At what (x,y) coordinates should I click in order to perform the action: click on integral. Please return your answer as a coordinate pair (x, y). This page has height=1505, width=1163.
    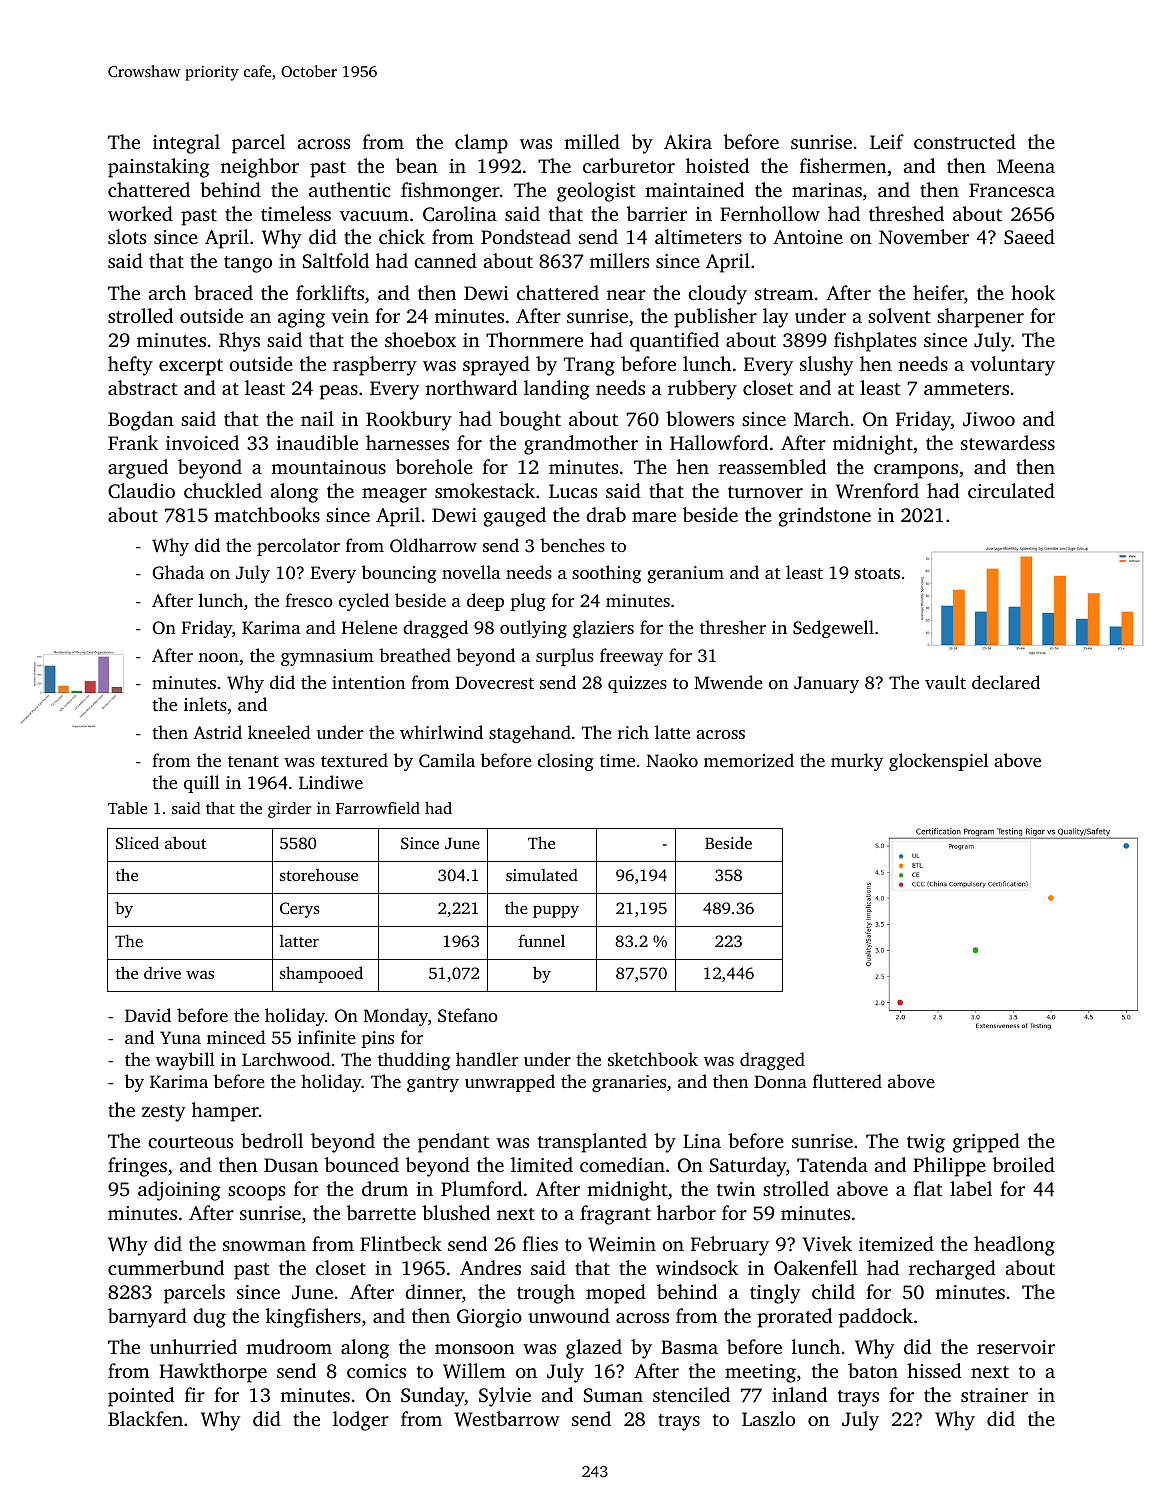
    Looking at the image, I should click on (186, 144).
